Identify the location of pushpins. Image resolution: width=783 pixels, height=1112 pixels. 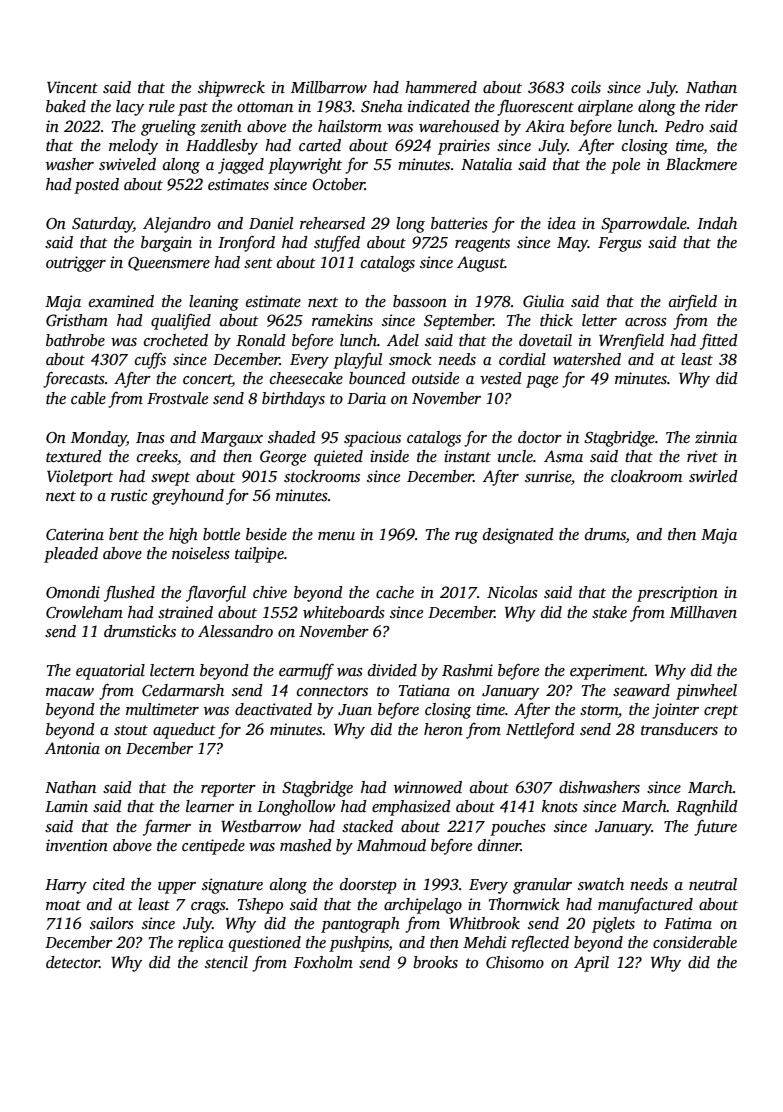
(359, 944).
